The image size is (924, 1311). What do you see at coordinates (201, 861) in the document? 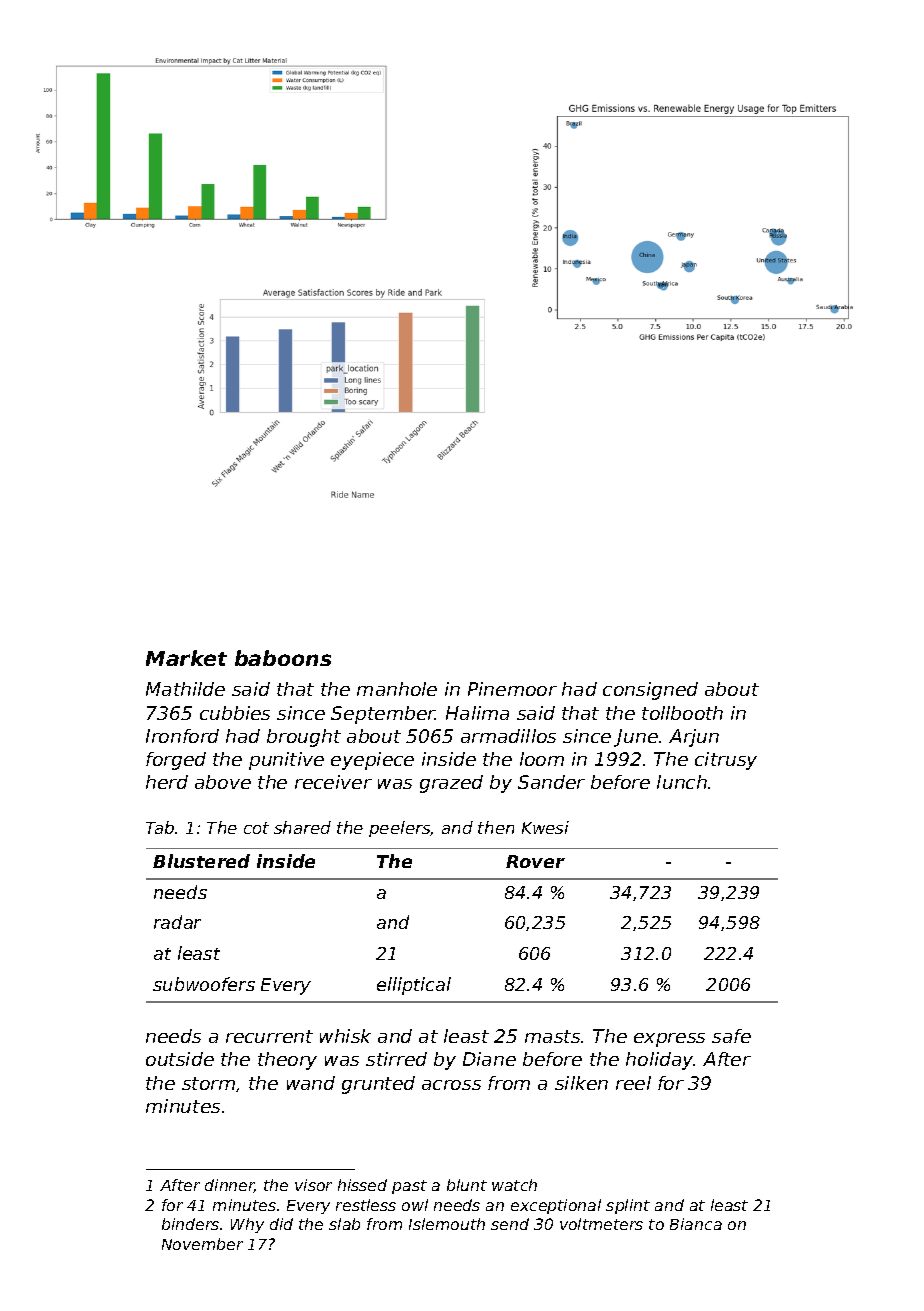
I see `Blustered` at bounding box center [201, 861].
